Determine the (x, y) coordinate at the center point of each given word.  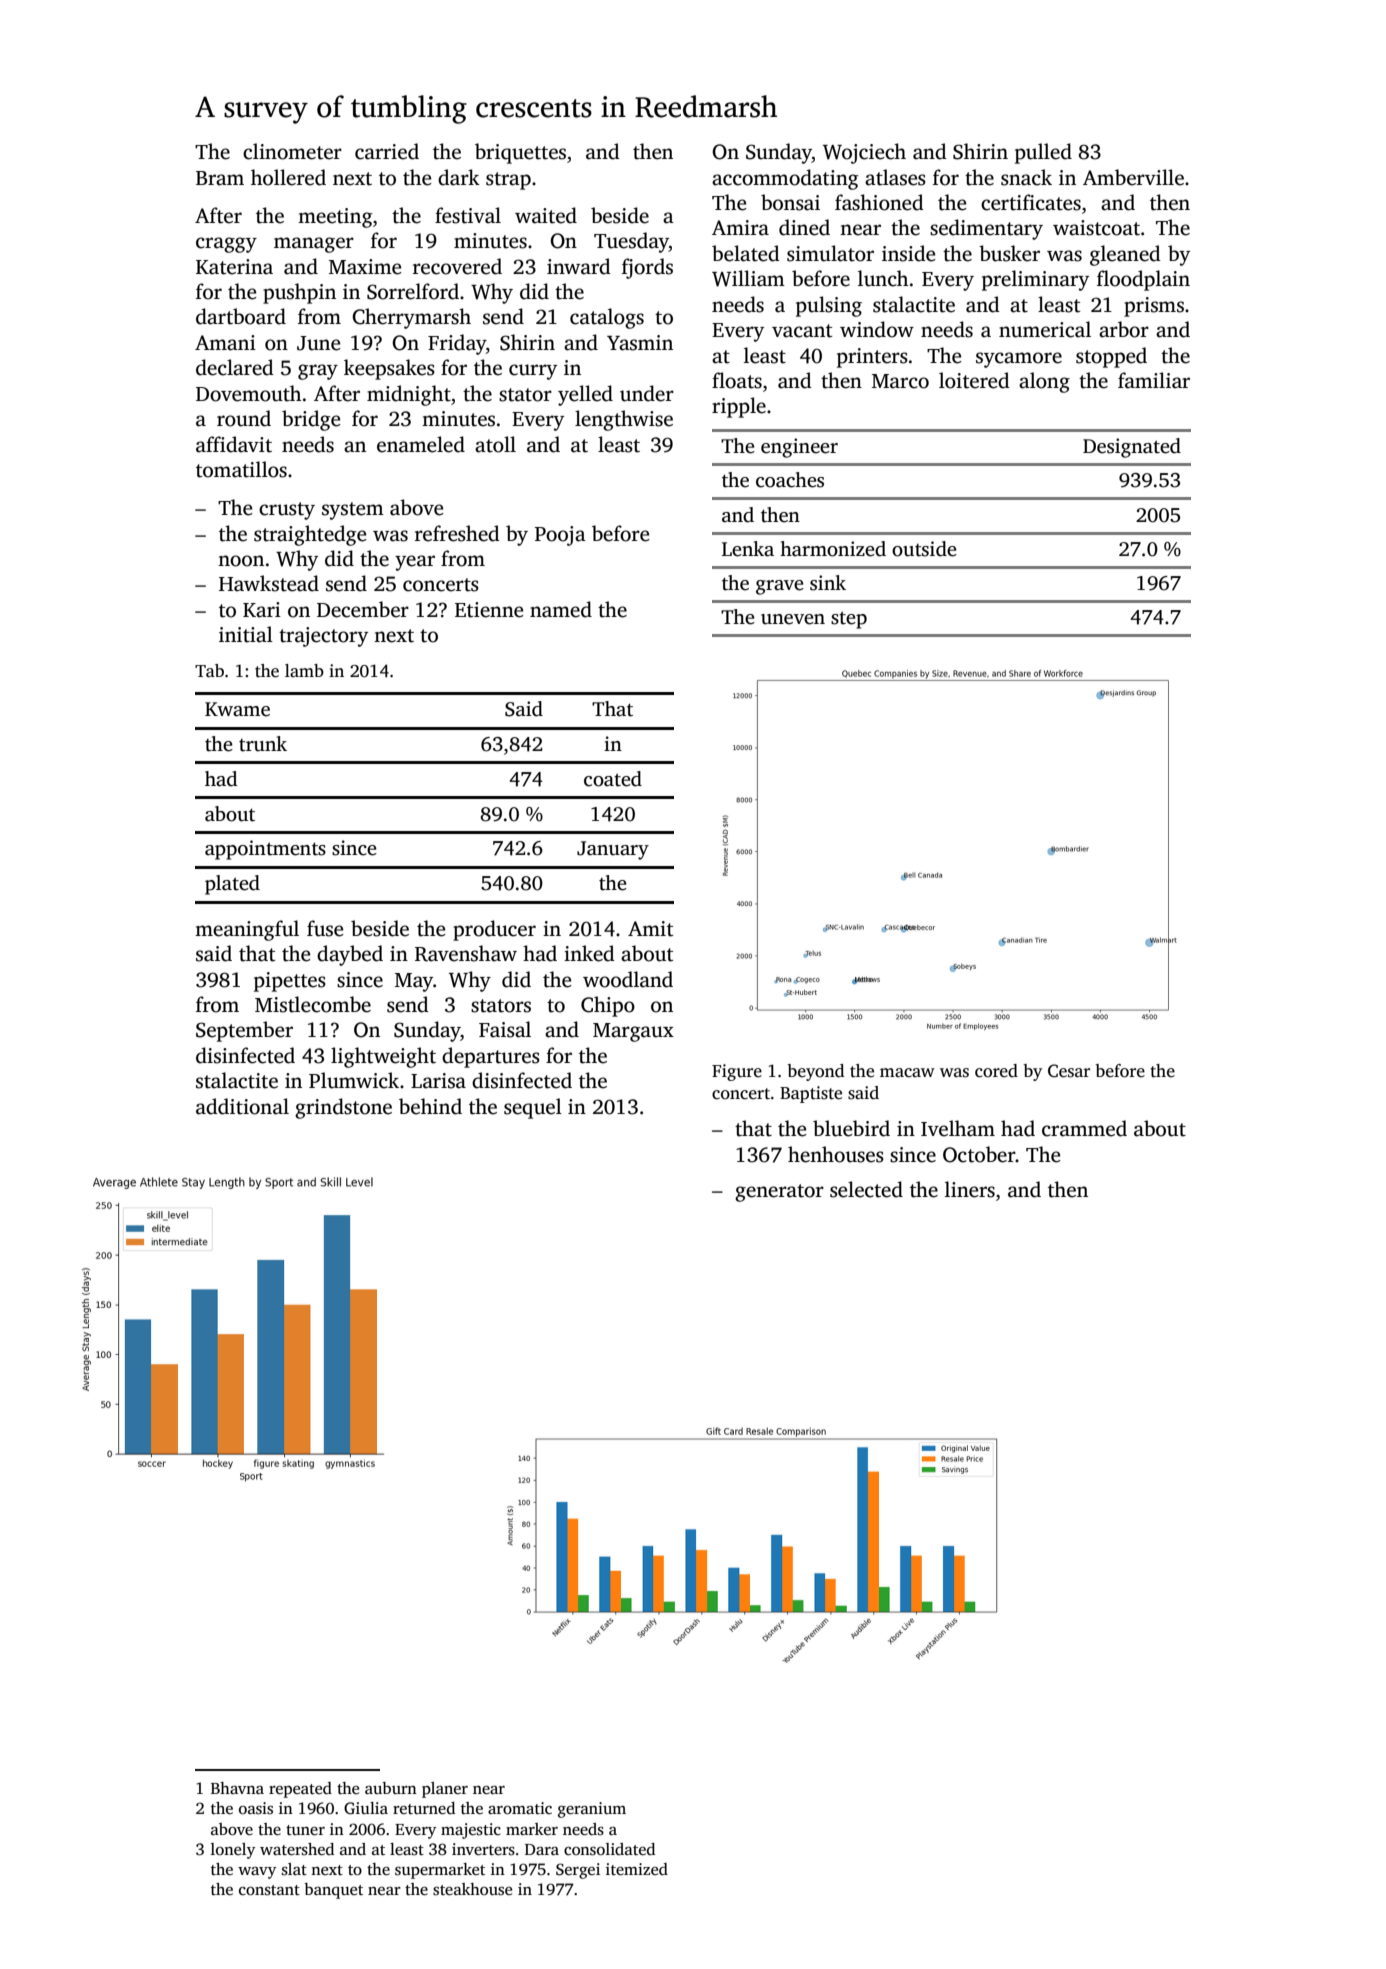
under (647, 393)
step (849, 620)
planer (445, 1790)
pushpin (299, 293)
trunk (263, 744)
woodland (628, 979)
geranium (592, 1810)
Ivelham (958, 1128)
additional (242, 1106)
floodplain (1143, 280)
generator (779, 1193)
